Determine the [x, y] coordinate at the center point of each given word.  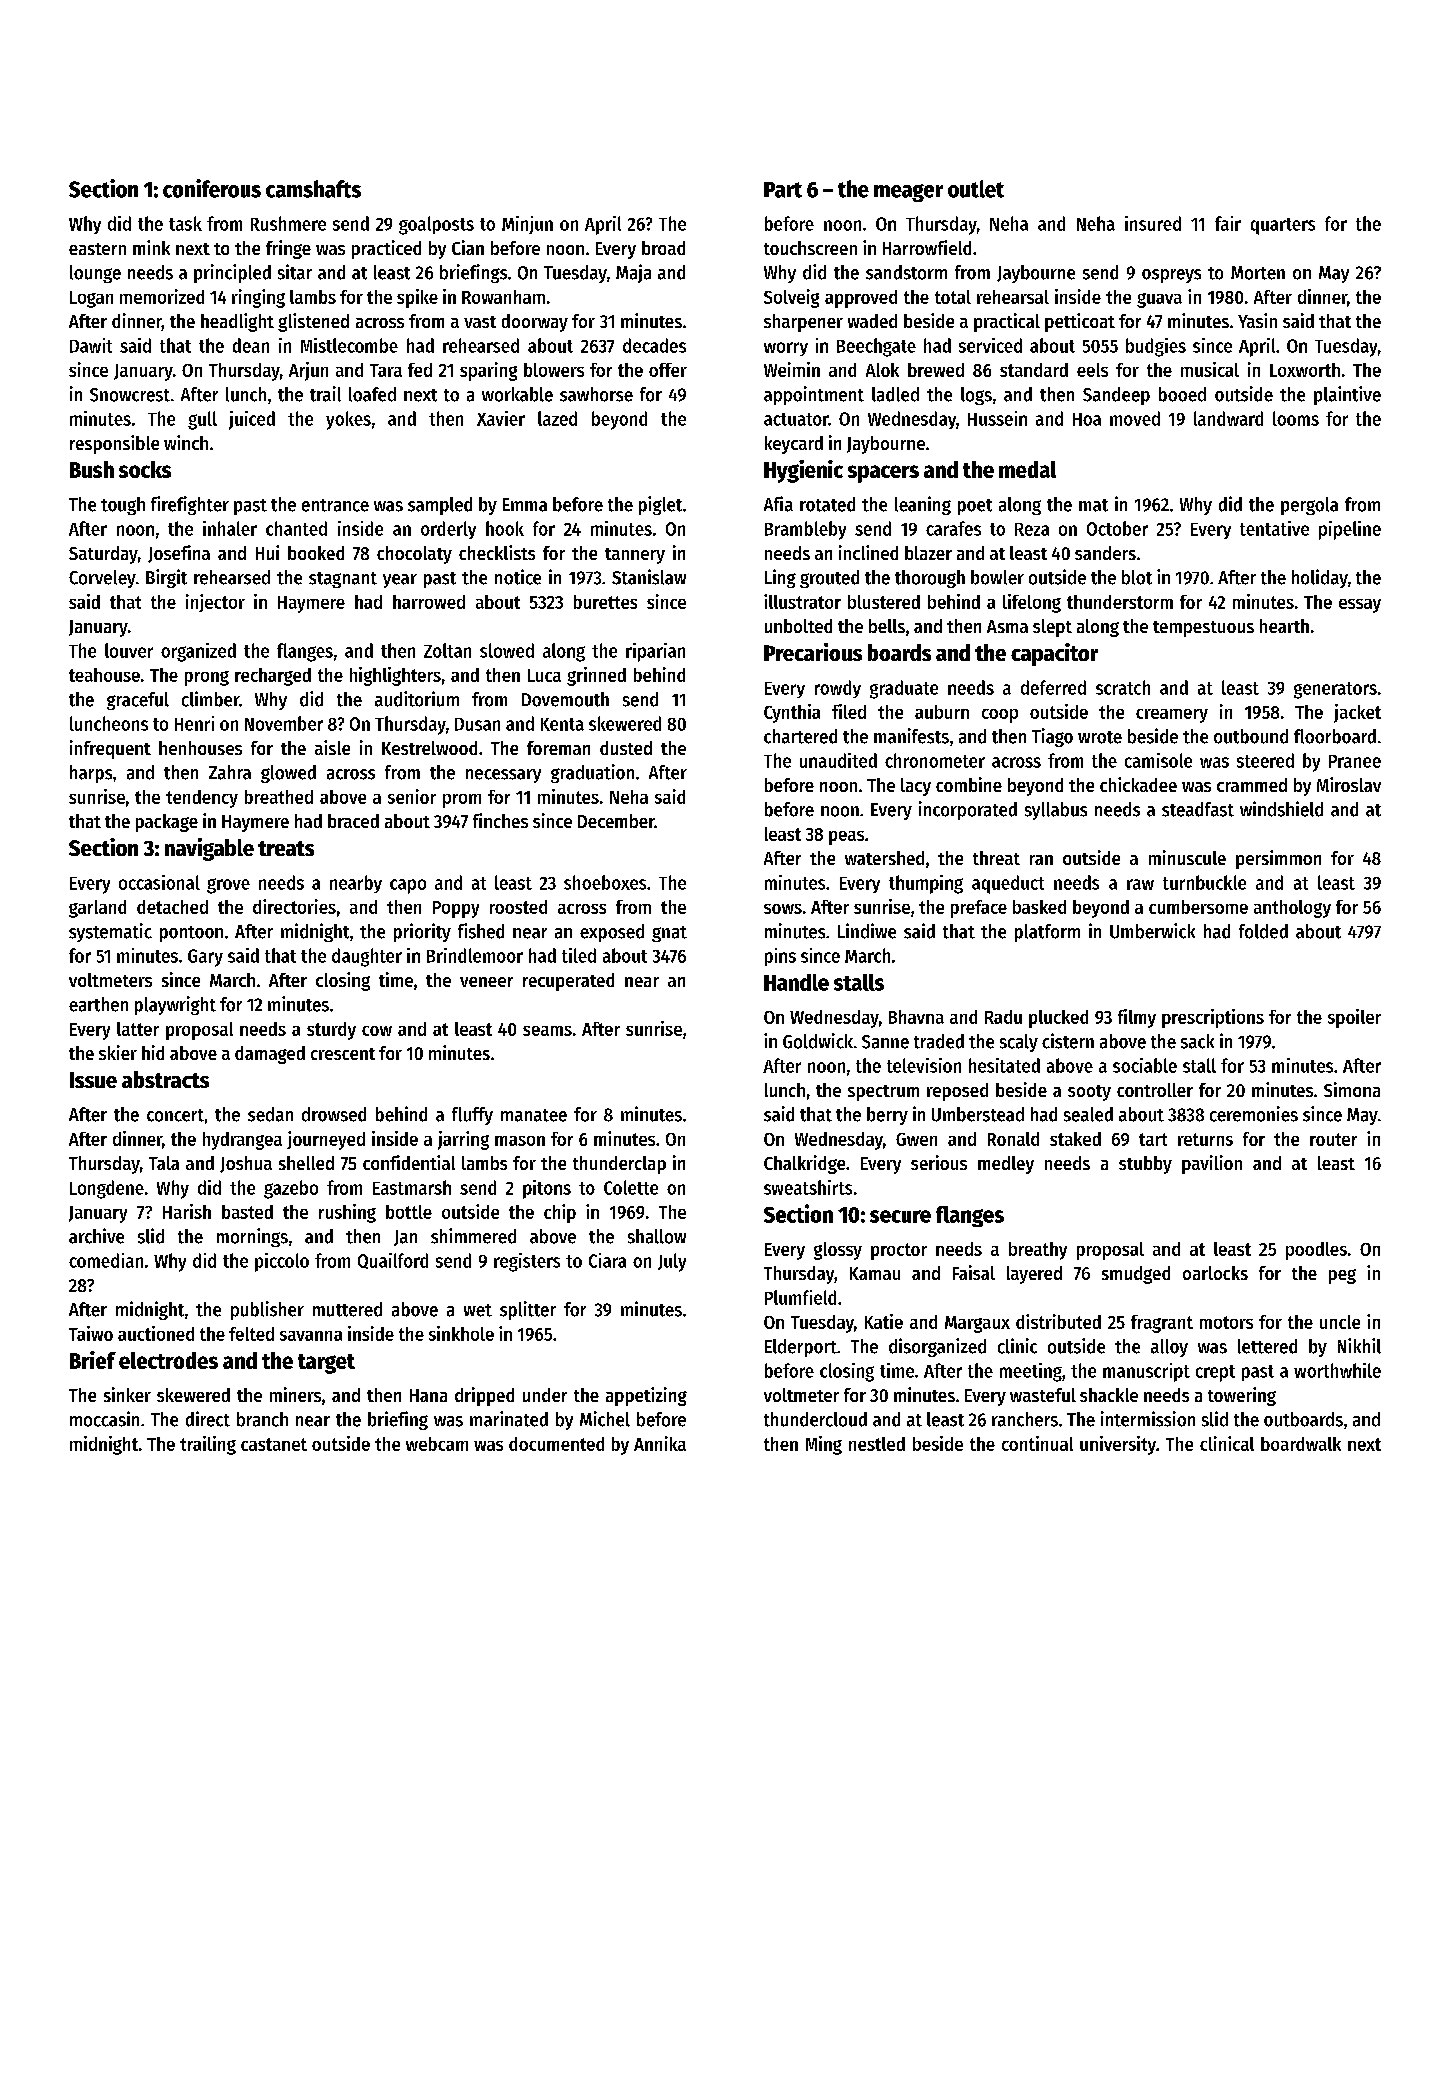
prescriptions [1213, 1018]
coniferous [212, 188]
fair [1228, 223]
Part [783, 190]
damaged [270, 1055]
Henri [194, 723]
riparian [655, 652]
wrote [1100, 737]
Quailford [393, 1261]
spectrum [883, 1093]
